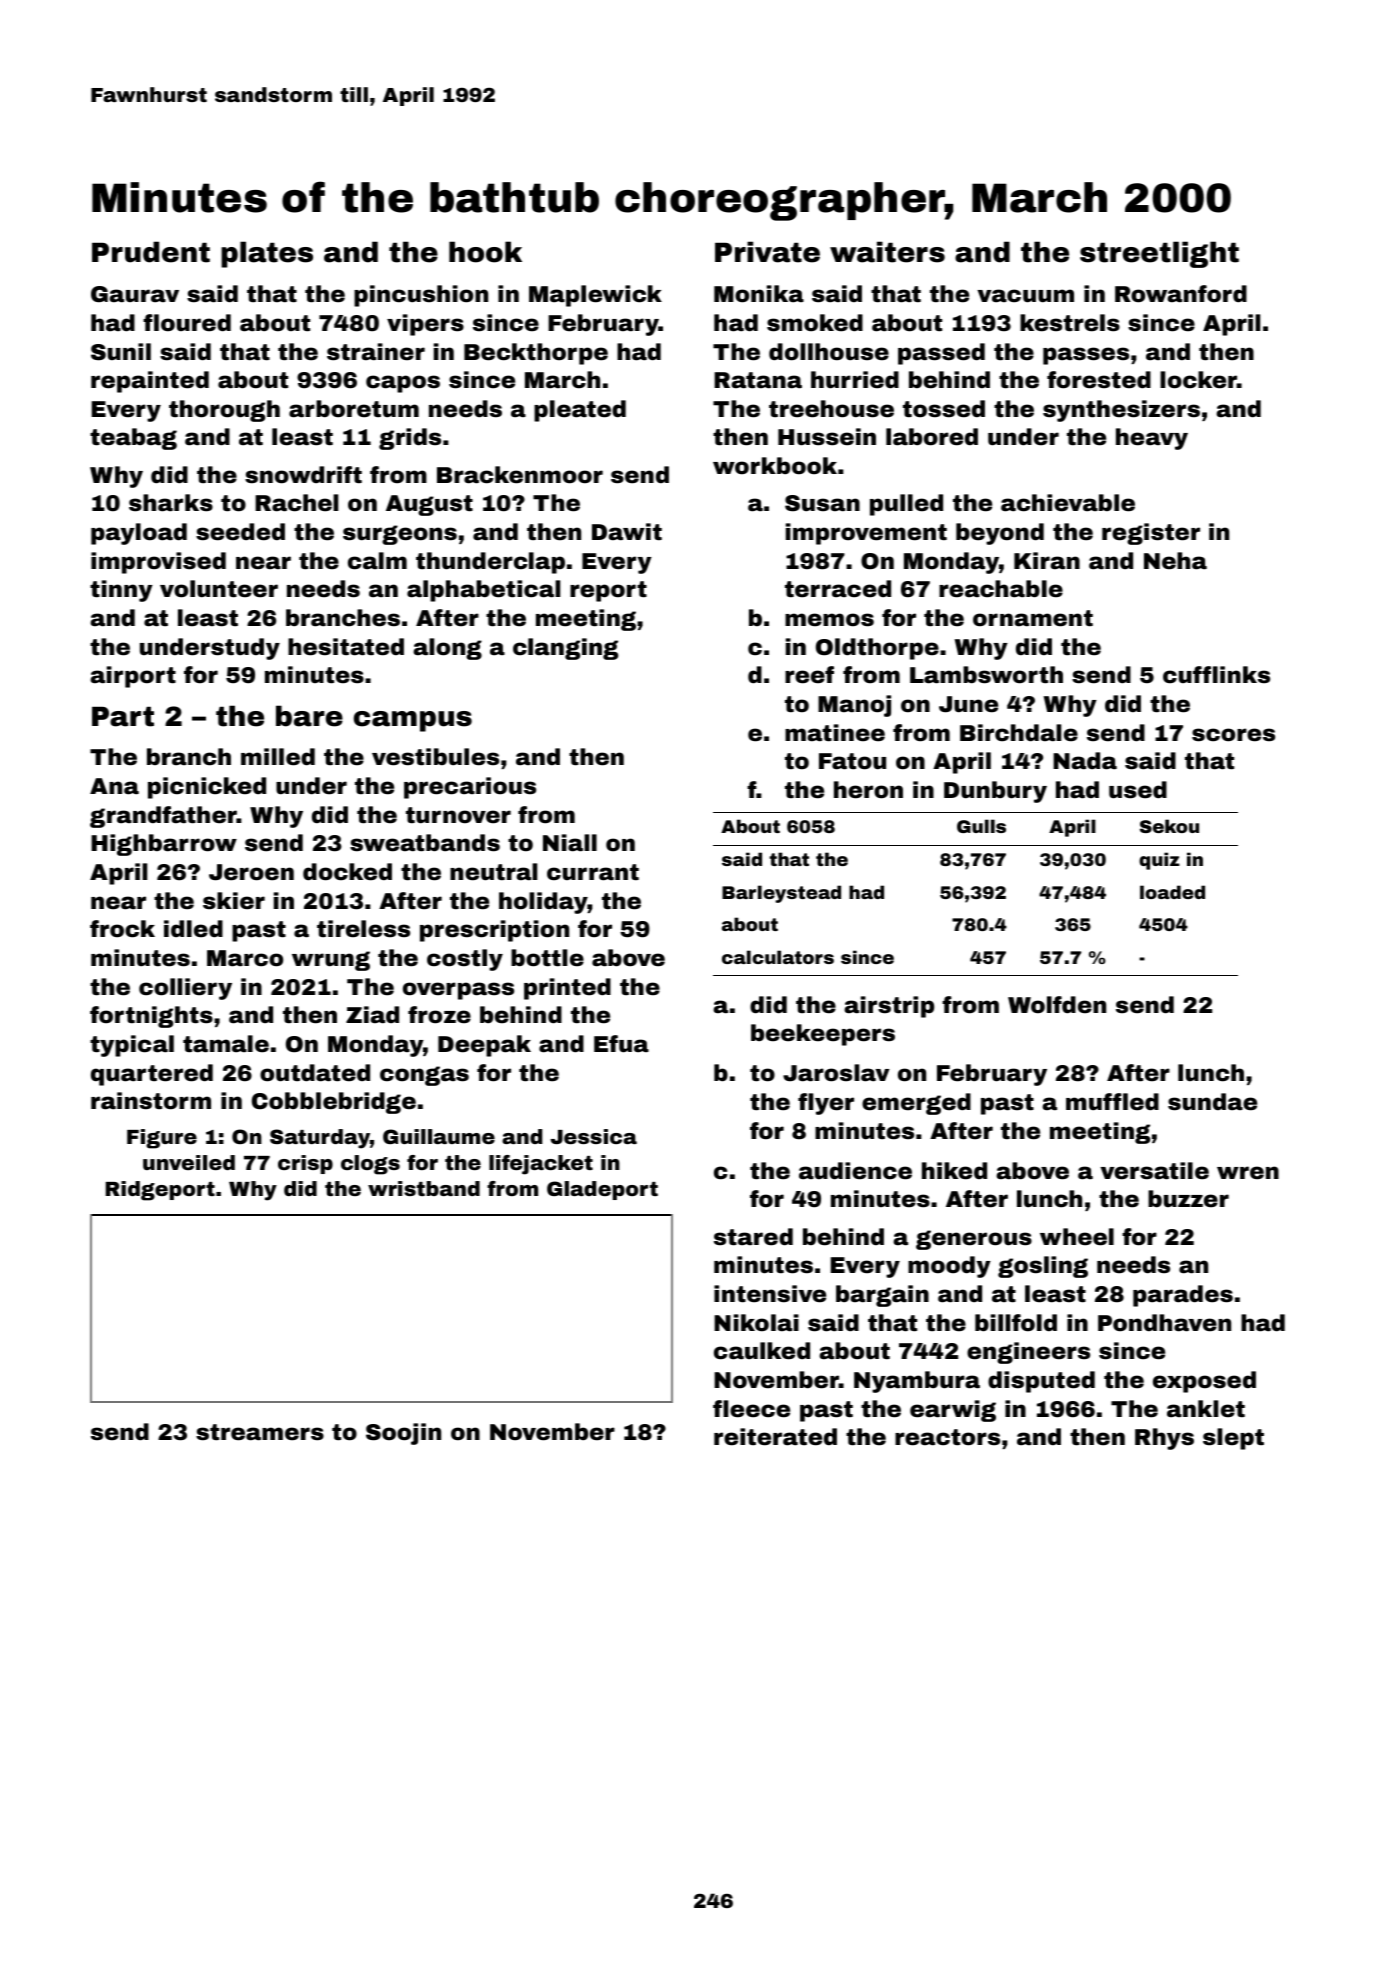 The image size is (1386, 1969). I want to click on Maplewick, so click(595, 296).
